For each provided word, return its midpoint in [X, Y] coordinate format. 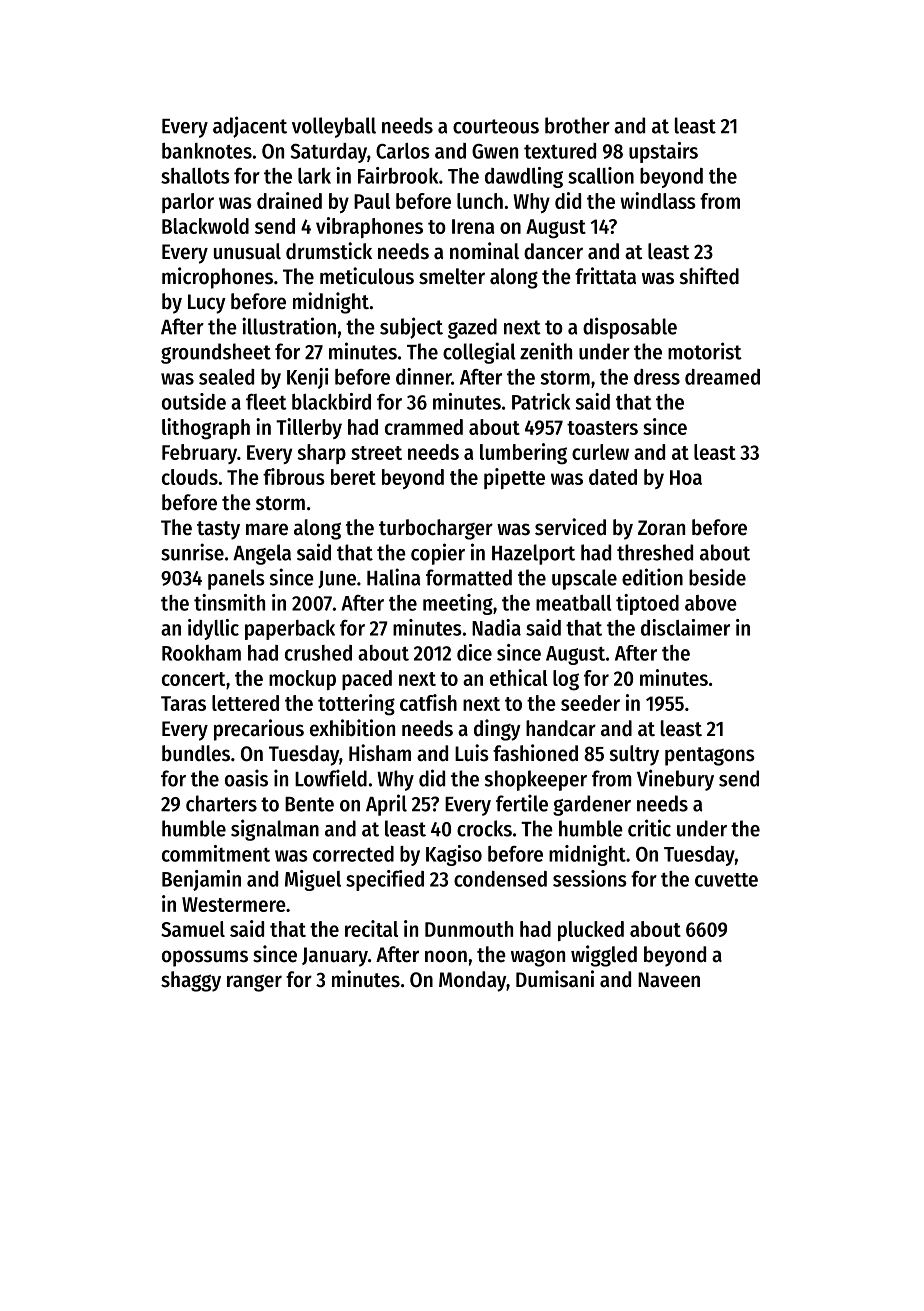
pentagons [710, 756]
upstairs [663, 152]
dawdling [524, 177]
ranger [254, 983]
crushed [318, 653]
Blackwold [205, 226]
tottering [356, 705]
